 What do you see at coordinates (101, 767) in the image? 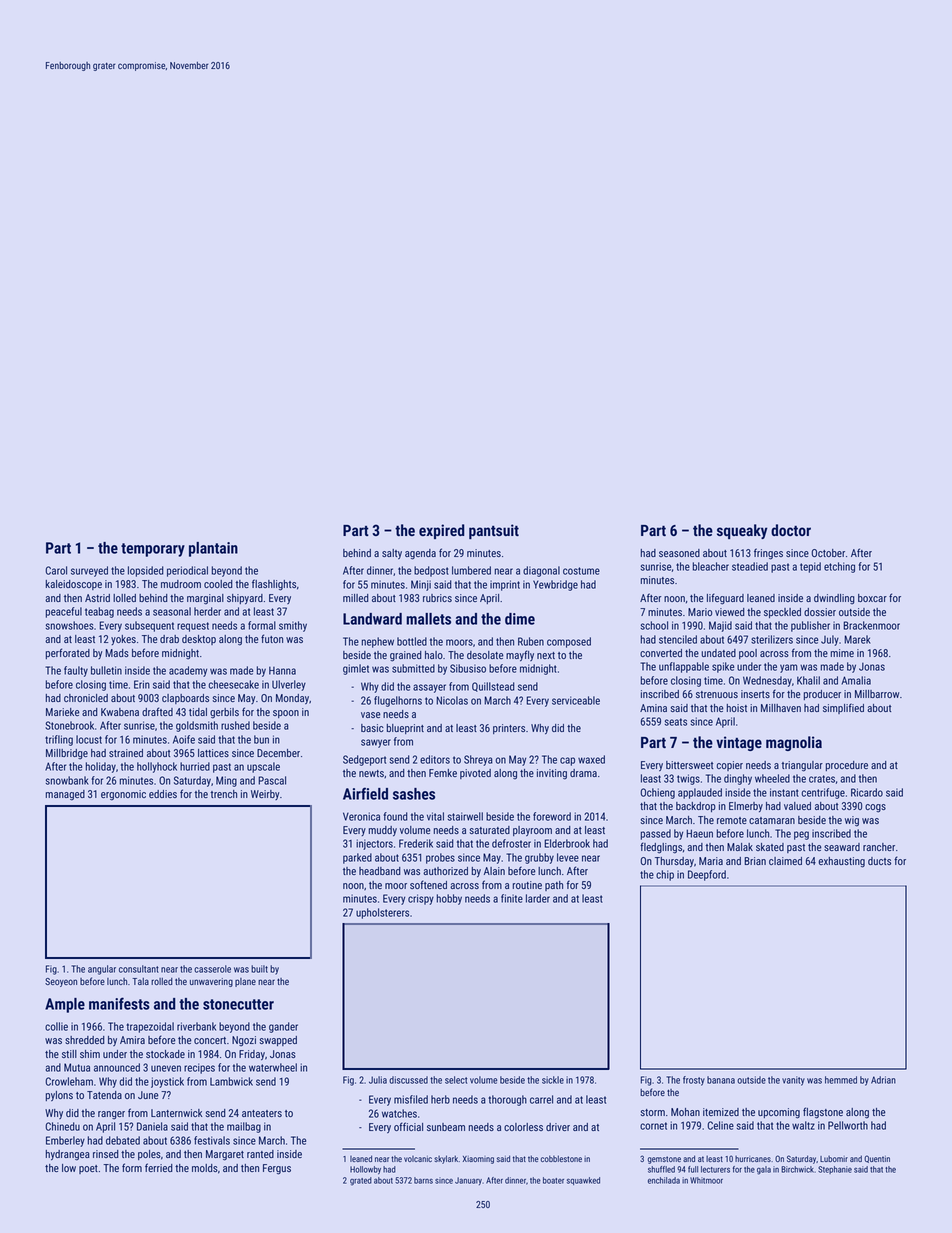
I see `holiday` at bounding box center [101, 767].
